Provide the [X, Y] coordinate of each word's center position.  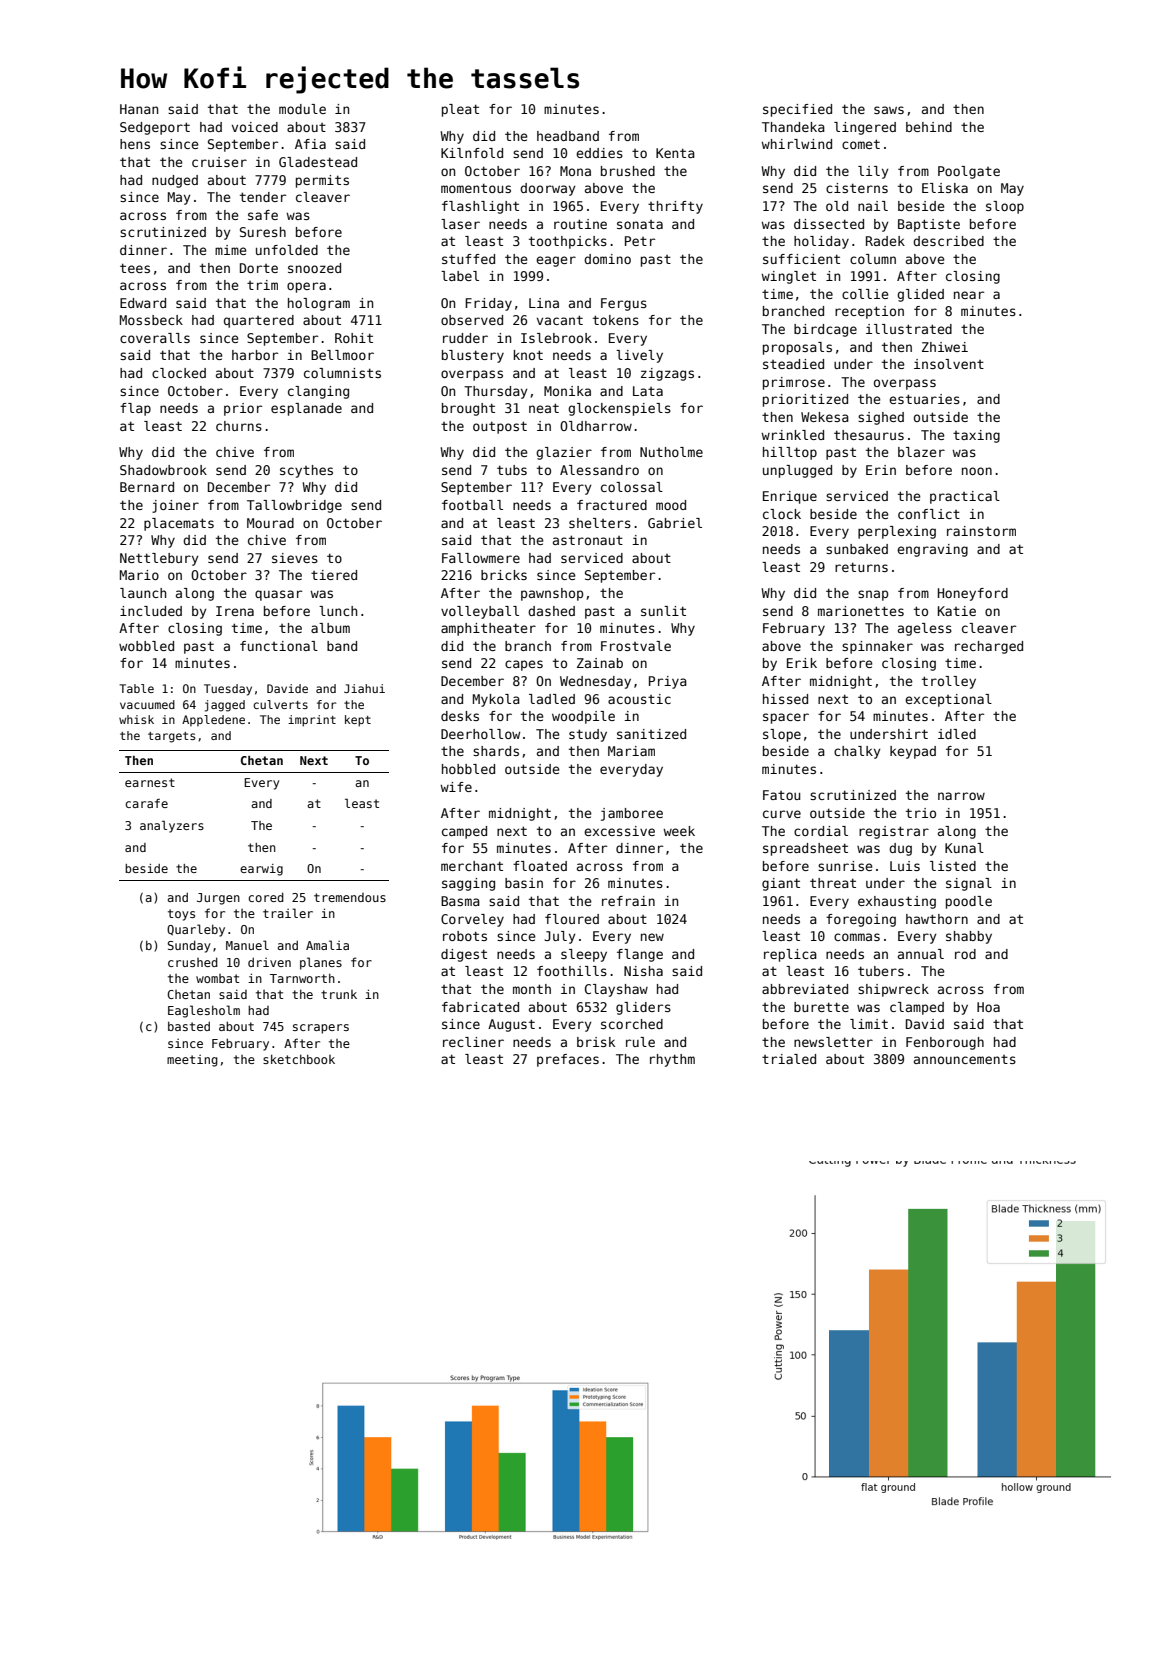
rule [640, 1042]
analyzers [172, 826]
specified [797, 110]
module [302, 109]
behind [929, 127]
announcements [965, 1059]
